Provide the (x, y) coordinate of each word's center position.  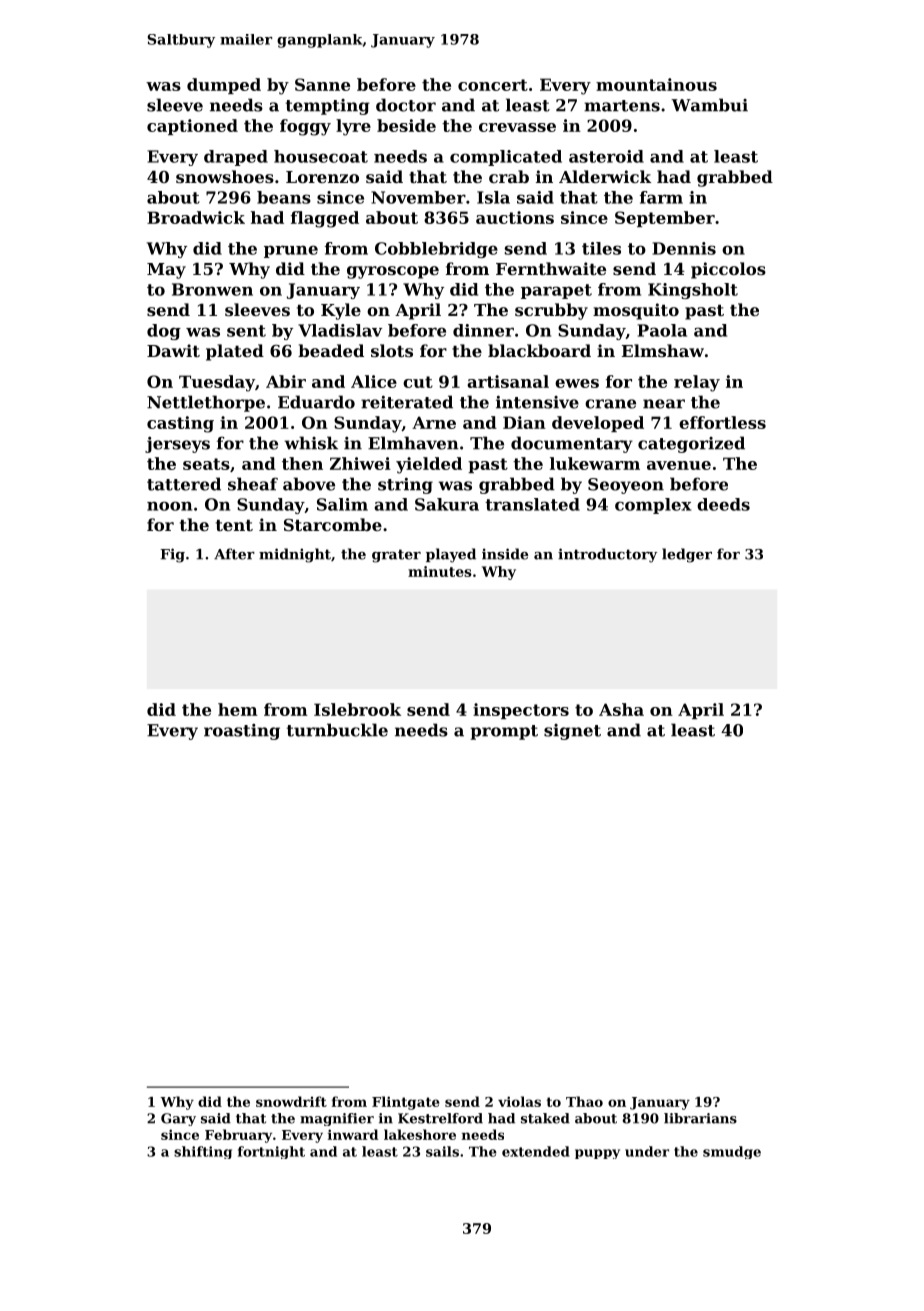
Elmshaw (663, 350)
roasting (242, 732)
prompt (504, 732)
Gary (178, 1119)
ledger (687, 555)
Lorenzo (322, 177)
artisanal (508, 381)
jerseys (177, 445)
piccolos (728, 270)
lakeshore (420, 1134)
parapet (556, 291)
